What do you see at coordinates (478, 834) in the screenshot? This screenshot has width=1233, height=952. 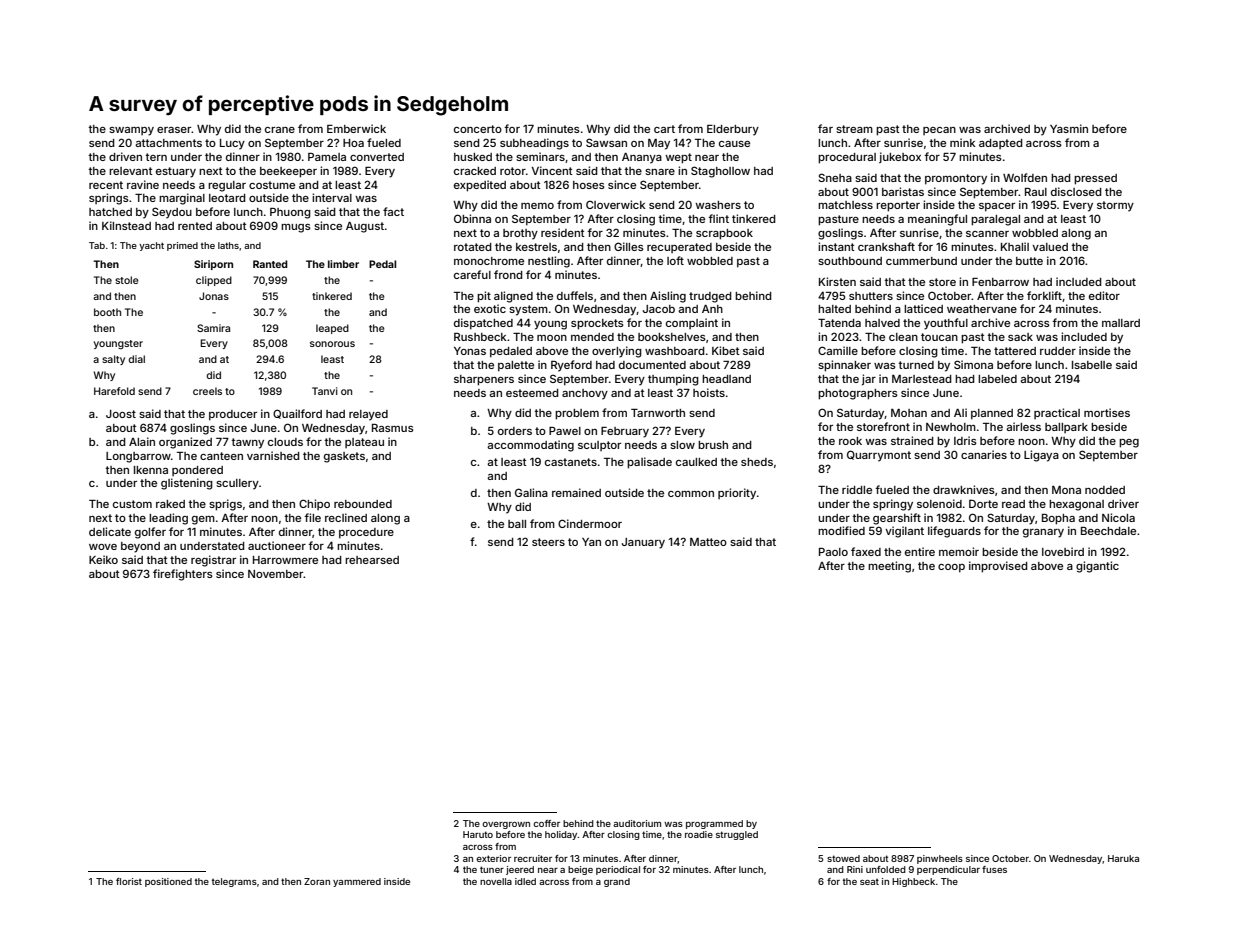 I see `Haruto` at bounding box center [478, 834].
